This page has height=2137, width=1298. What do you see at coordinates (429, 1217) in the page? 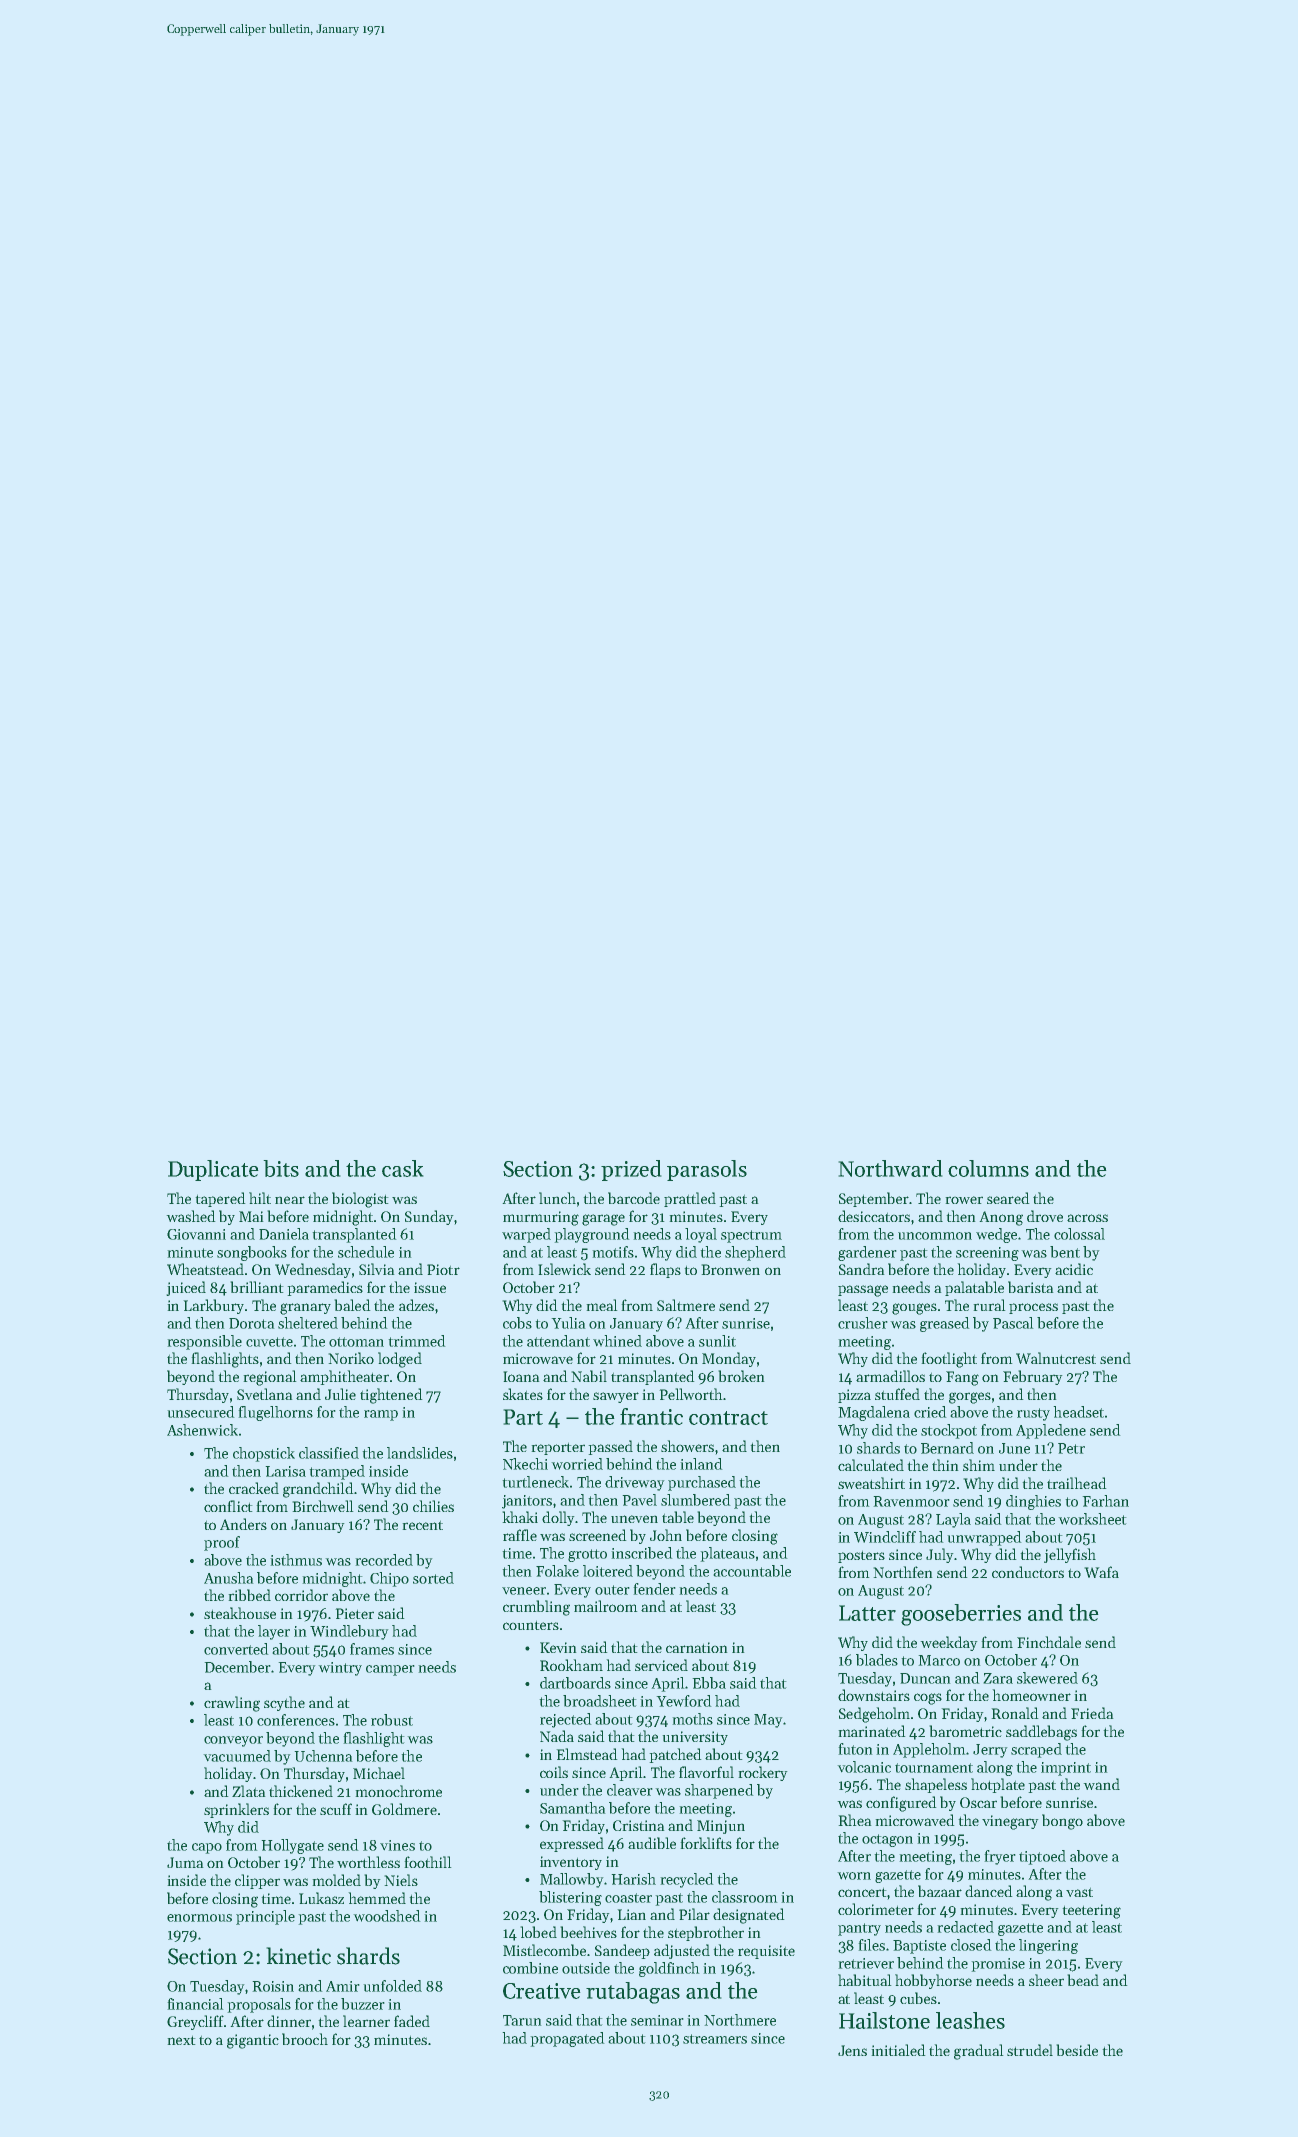
I see `Sunday` at bounding box center [429, 1217].
